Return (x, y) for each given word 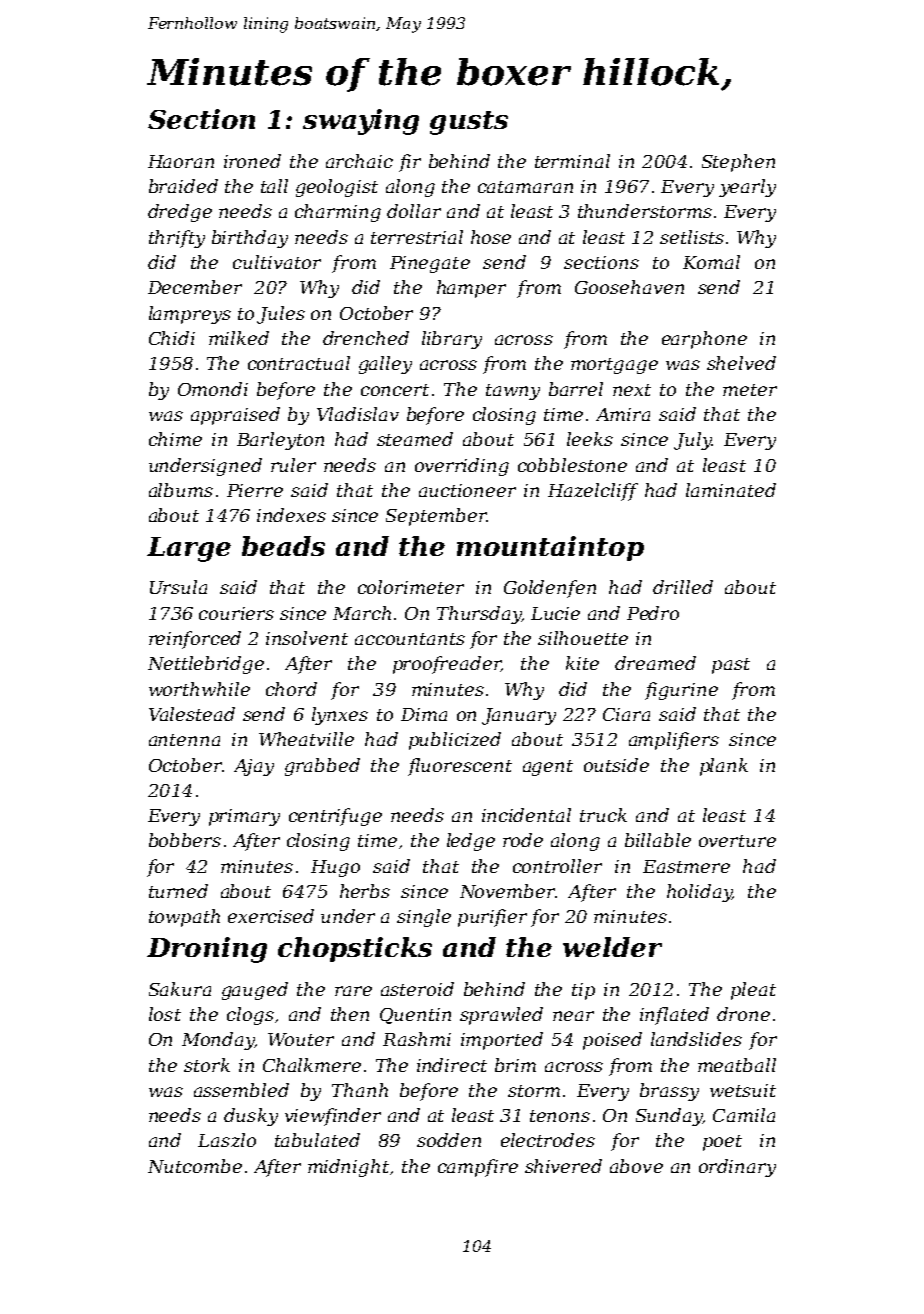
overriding (462, 467)
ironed (252, 161)
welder (612, 947)
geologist (337, 188)
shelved (741, 363)
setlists (692, 237)
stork (207, 1065)
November (507, 891)
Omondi (213, 389)
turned (178, 891)
